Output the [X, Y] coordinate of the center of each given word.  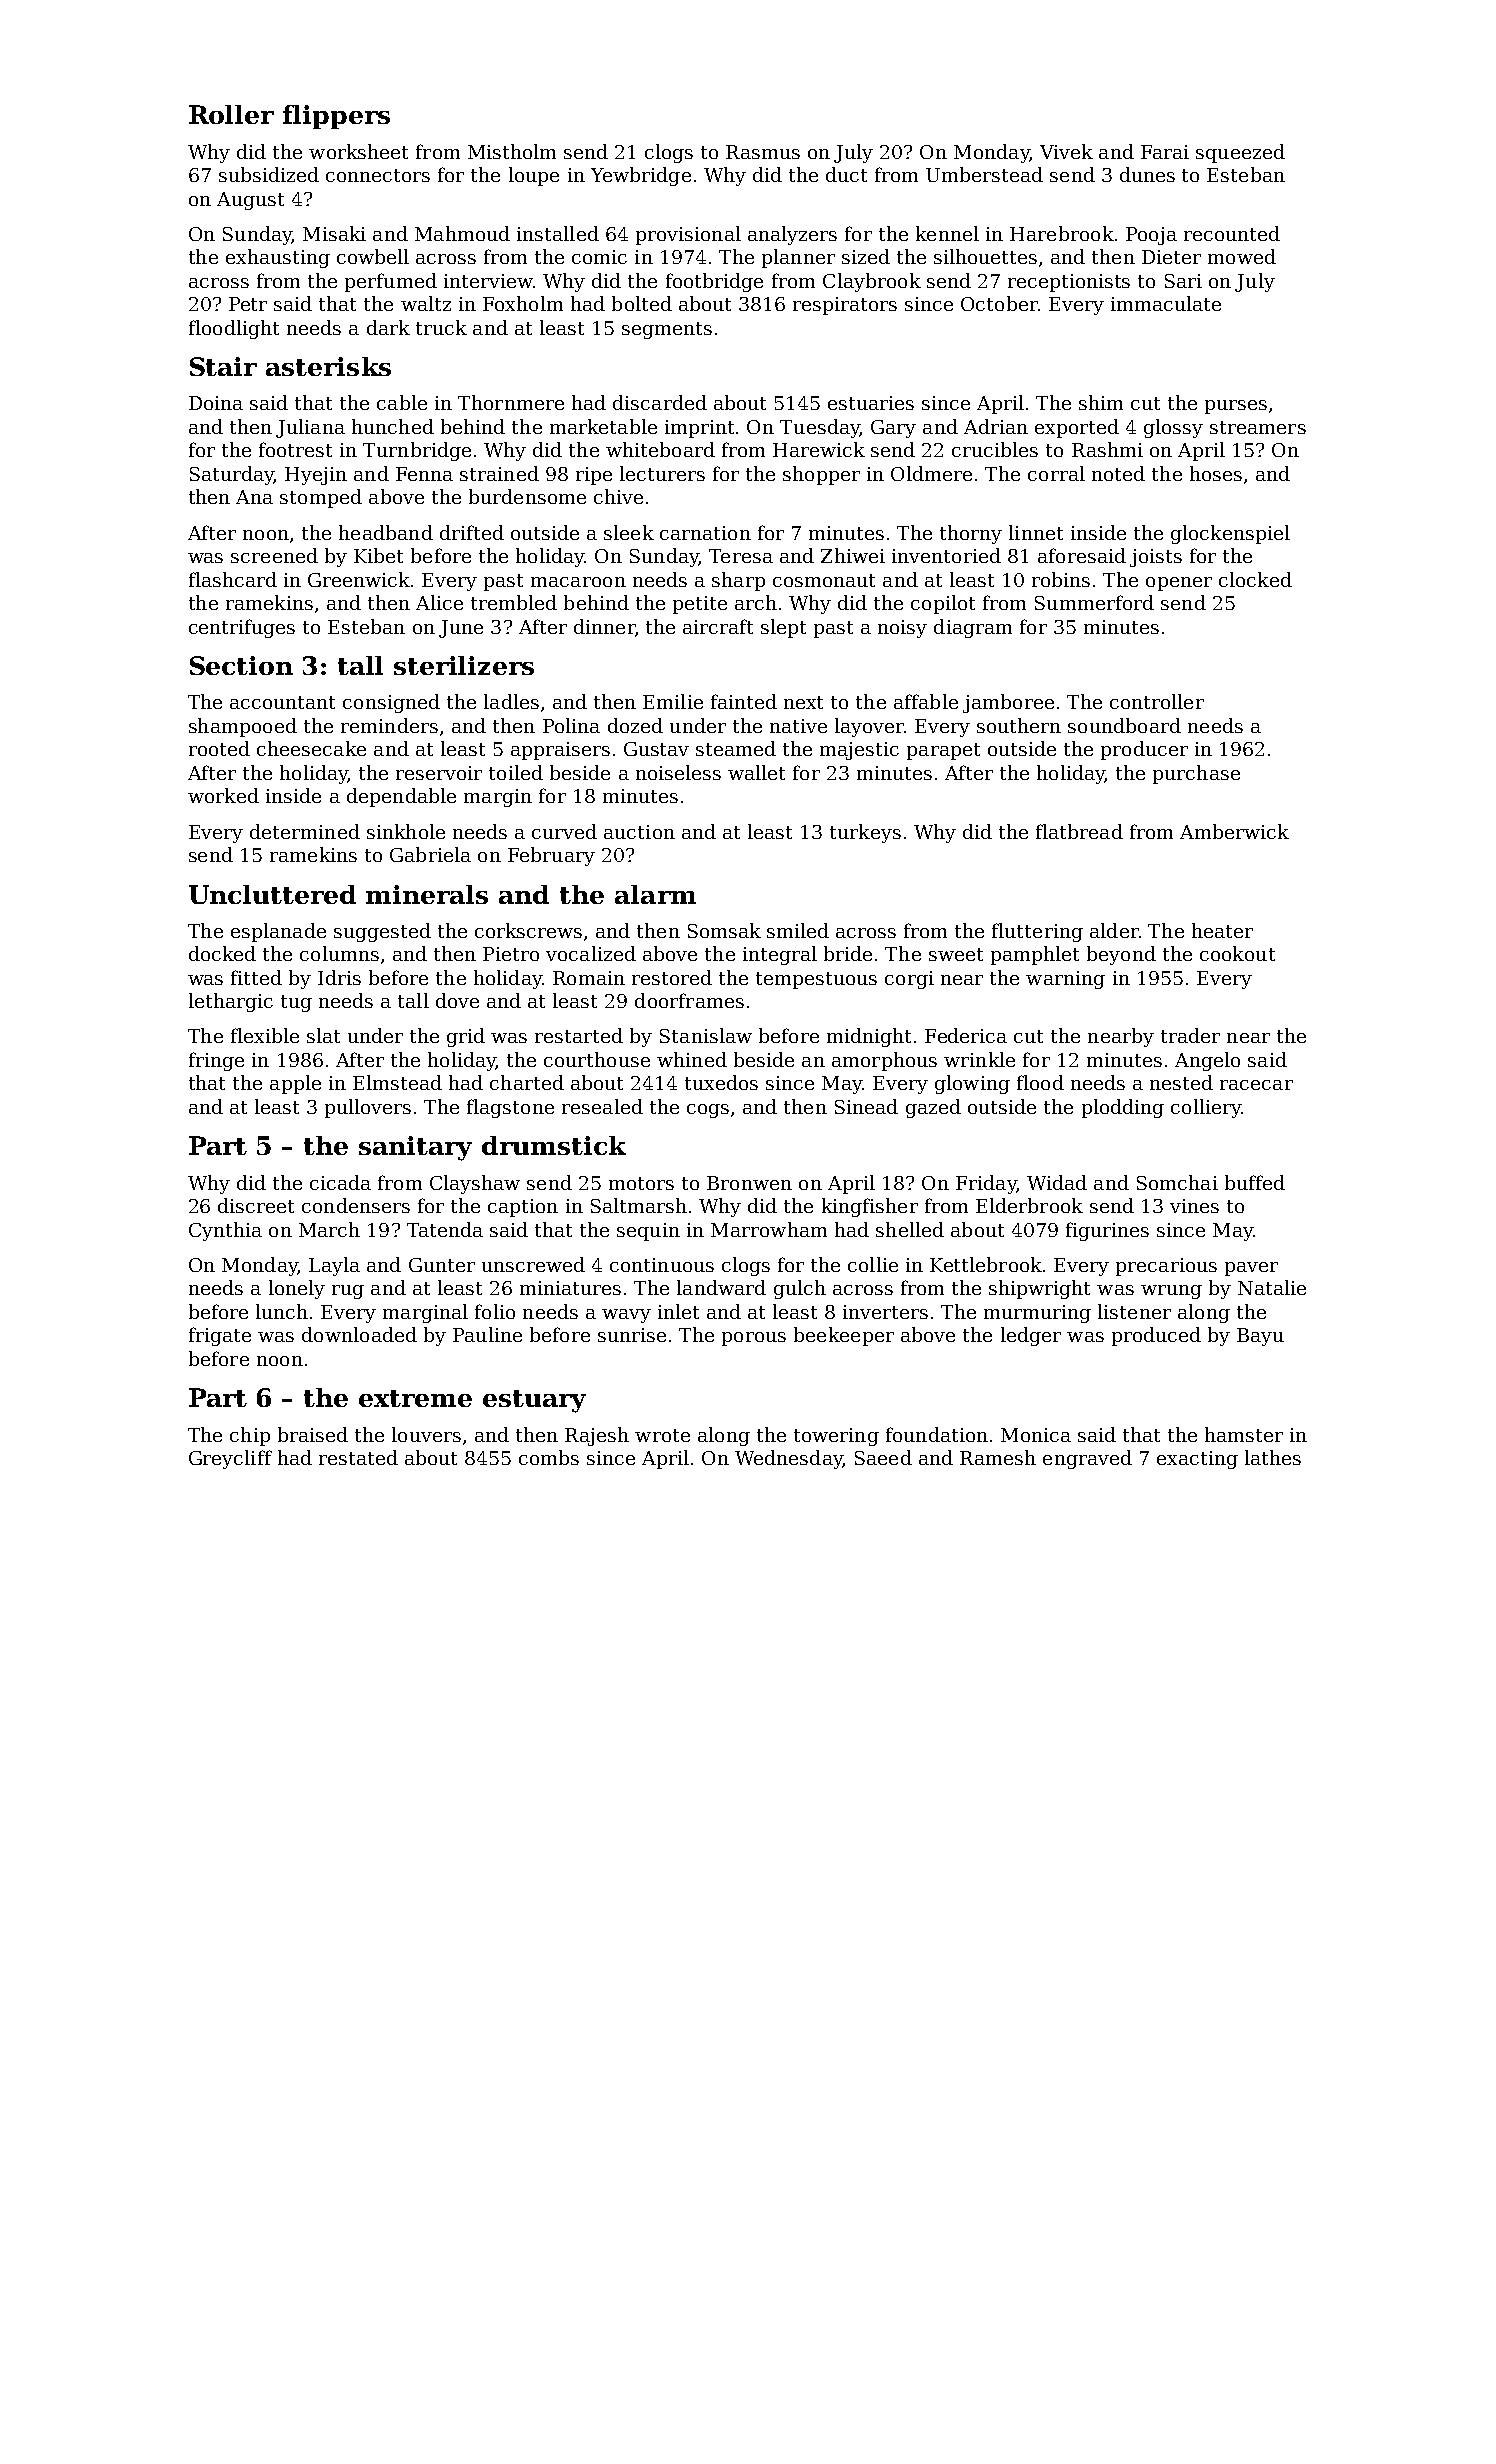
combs [549, 1457]
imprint [699, 429]
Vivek [1066, 151]
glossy [1173, 428]
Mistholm [512, 151]
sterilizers [464, 665]
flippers [336, 117]
